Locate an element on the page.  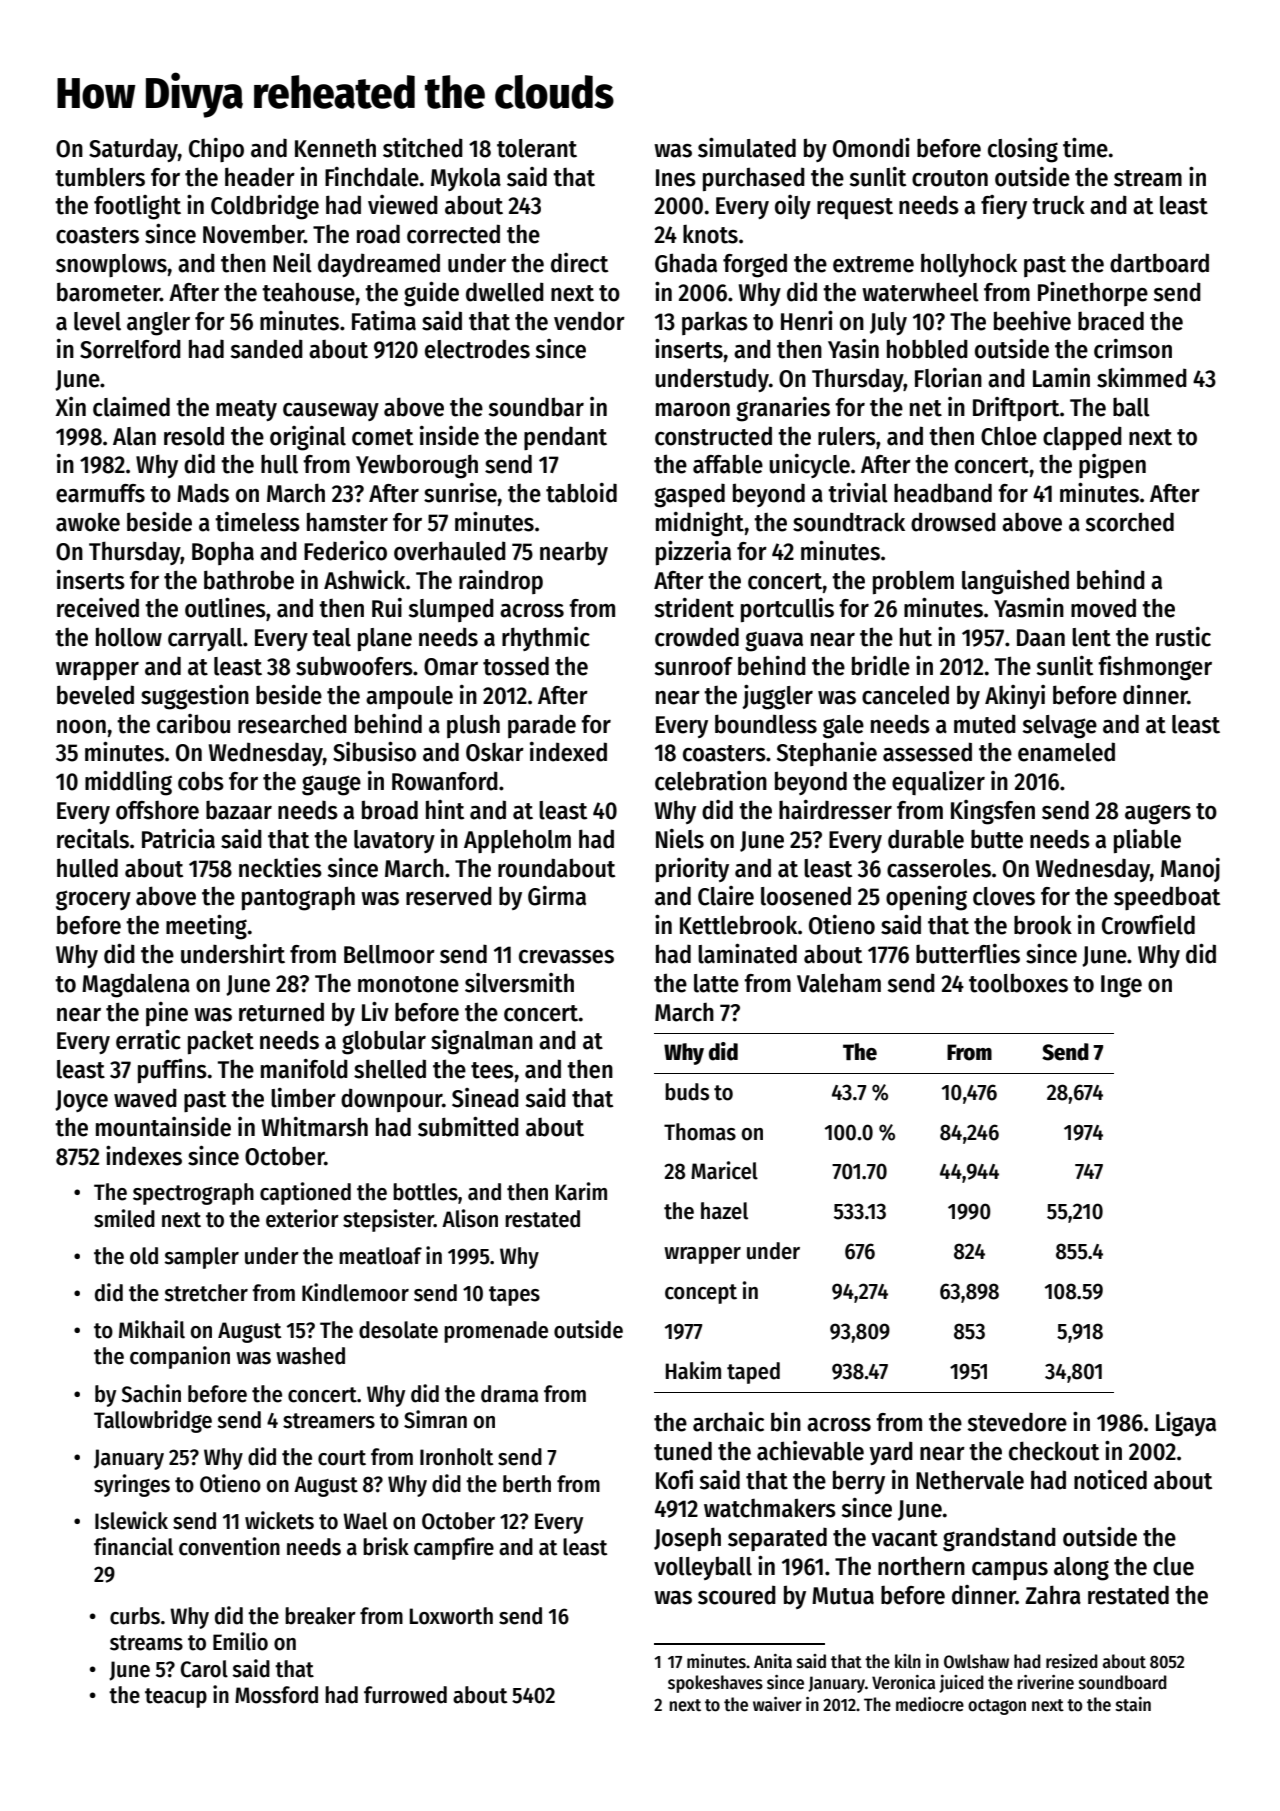
achievable is located at coordinates (810, 1451).
